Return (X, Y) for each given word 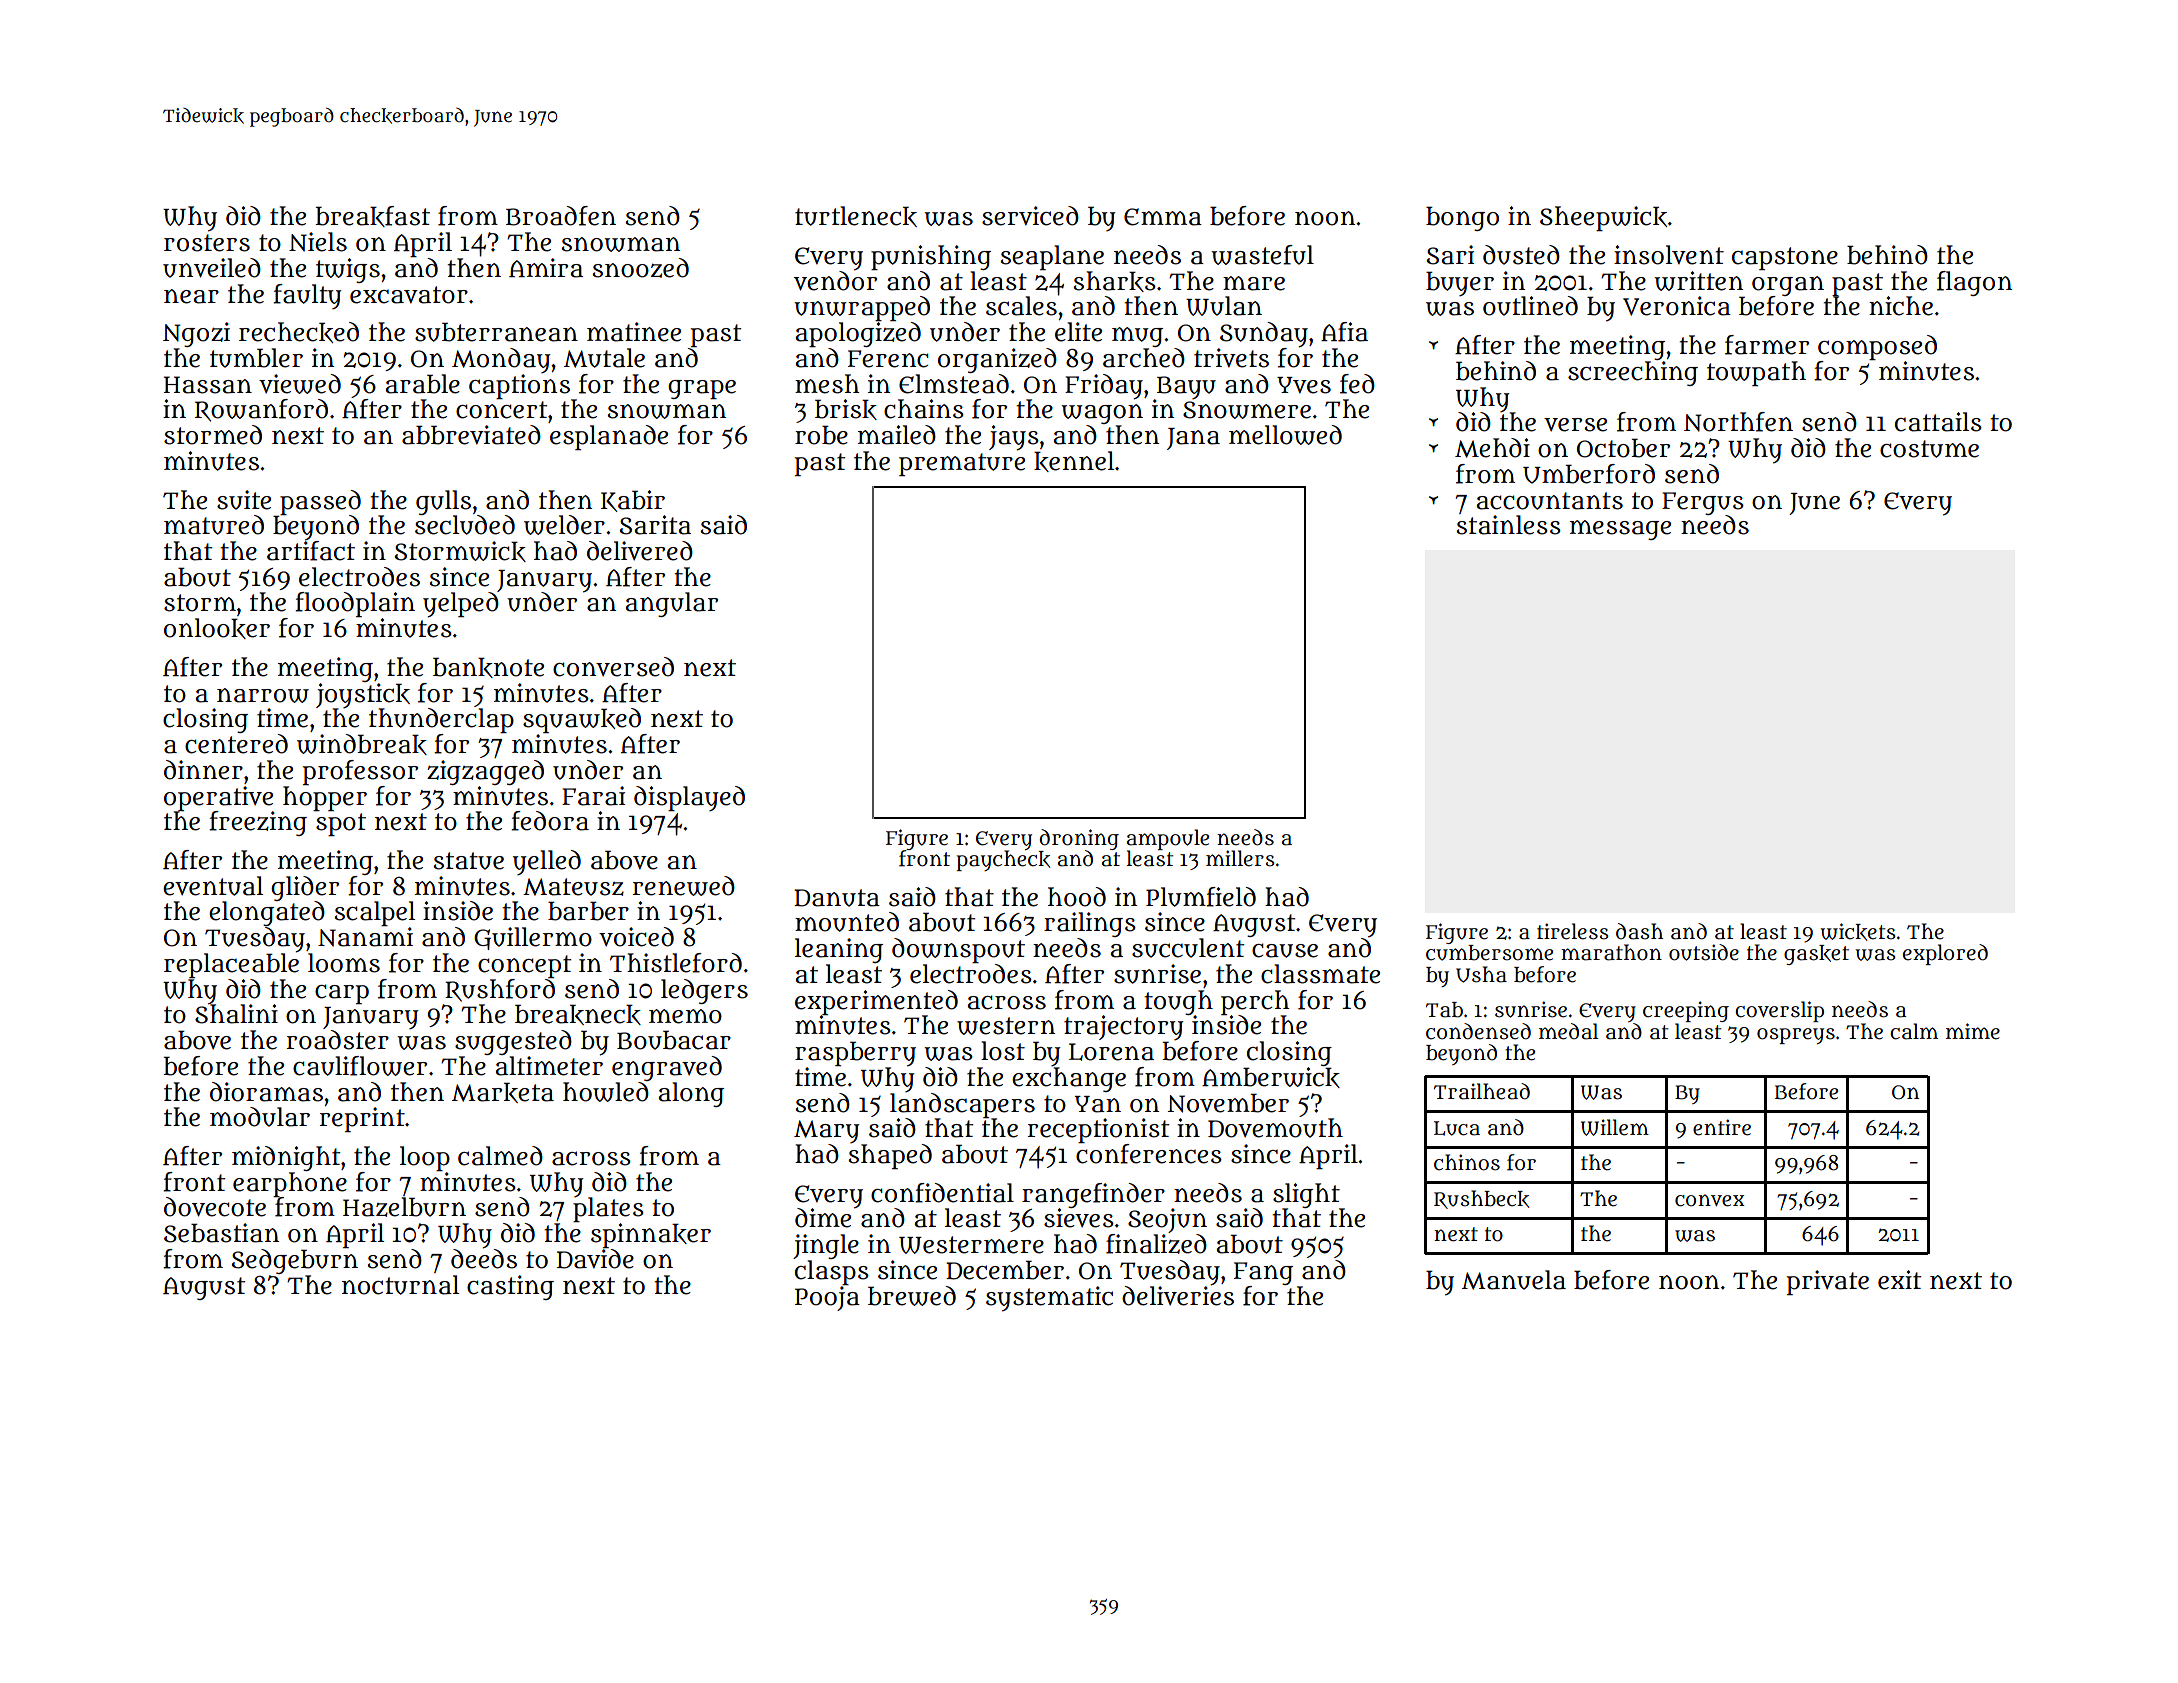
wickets (1858, 932)
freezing (258, 823)
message (1620, 530)
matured (214, 525)
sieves (1079, 1218)
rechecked (299, 332)
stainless (1508, 525)
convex (1710, 1200)
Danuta (837, 898)
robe (821, 435)
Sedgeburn (295, 1261)
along (691, 1094)
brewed (912, 1296)
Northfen (1738, 422)
